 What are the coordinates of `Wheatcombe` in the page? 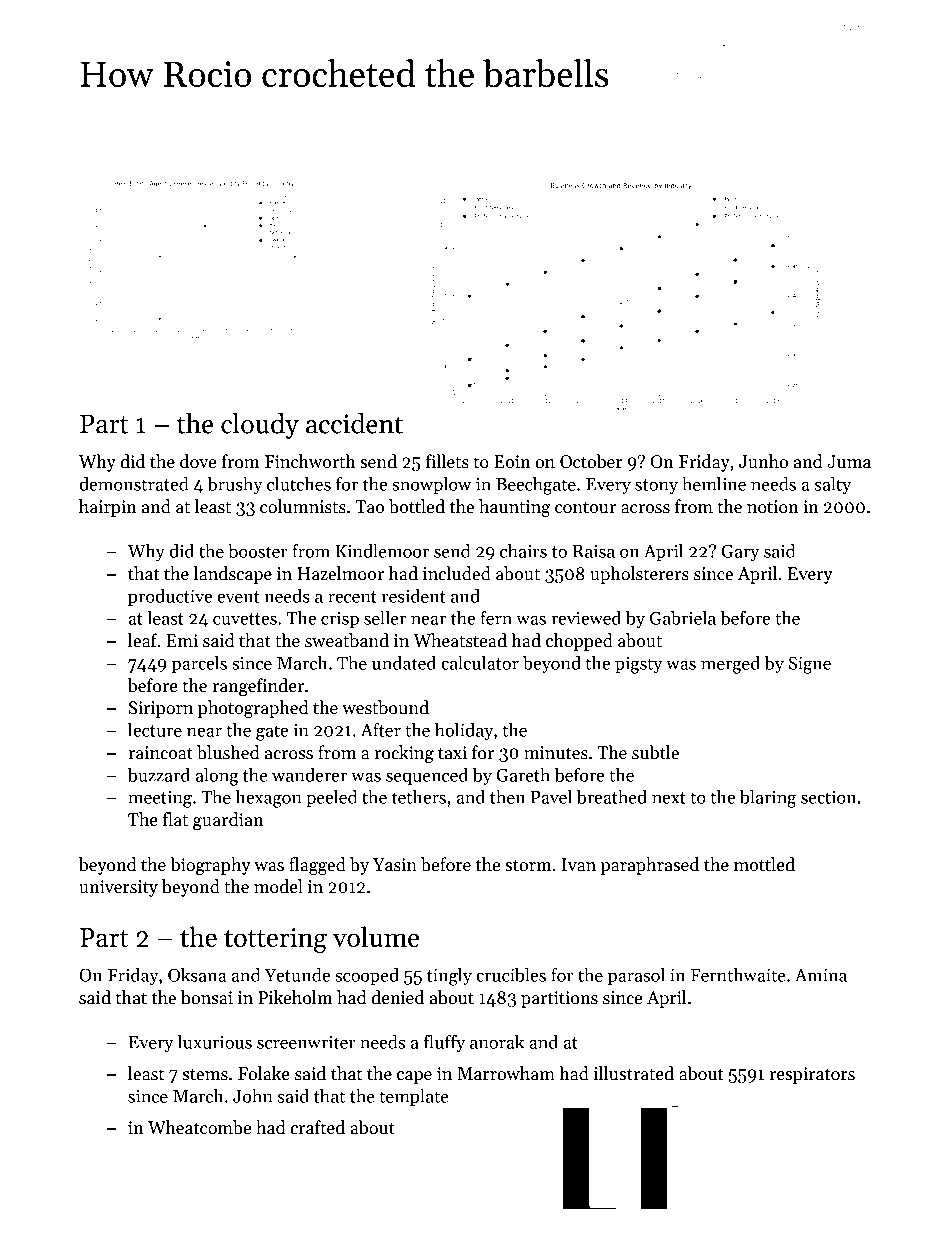 It's located at (199, 1127).
